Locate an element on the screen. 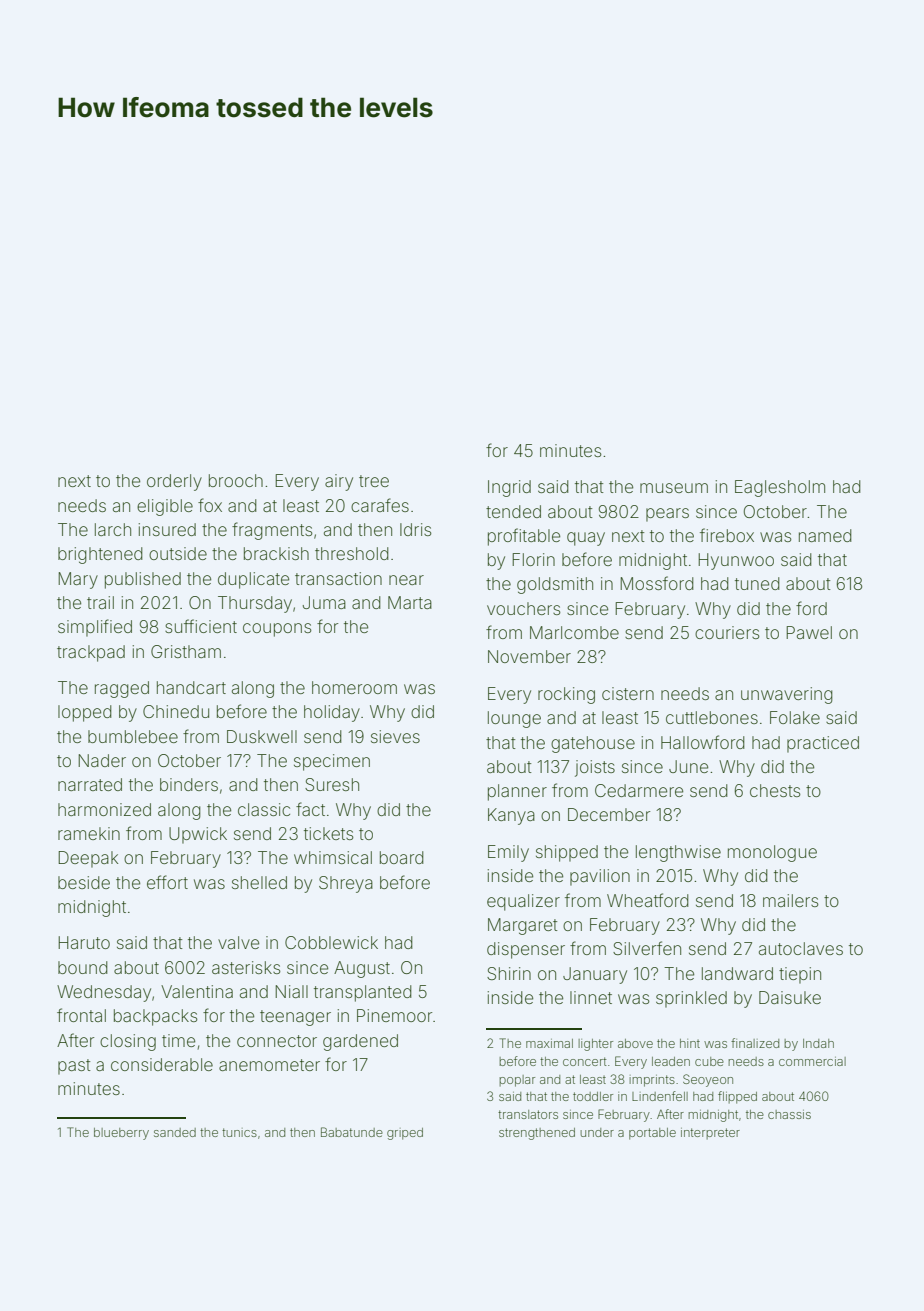 This screenshot has height=1311, width=924. Eaglesholm is located at coordinates (780, 488).
